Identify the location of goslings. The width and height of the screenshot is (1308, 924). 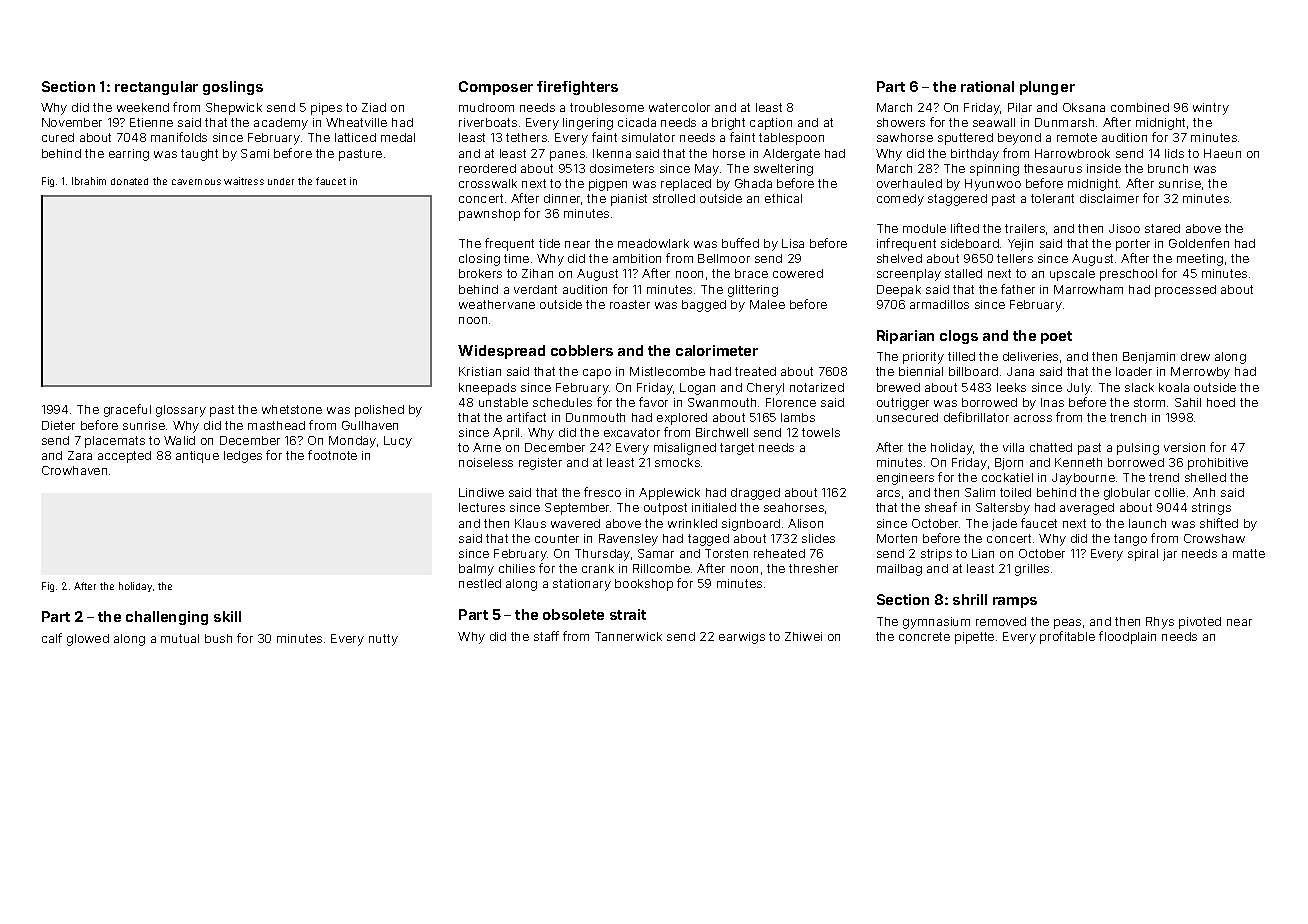
(233, 88).
